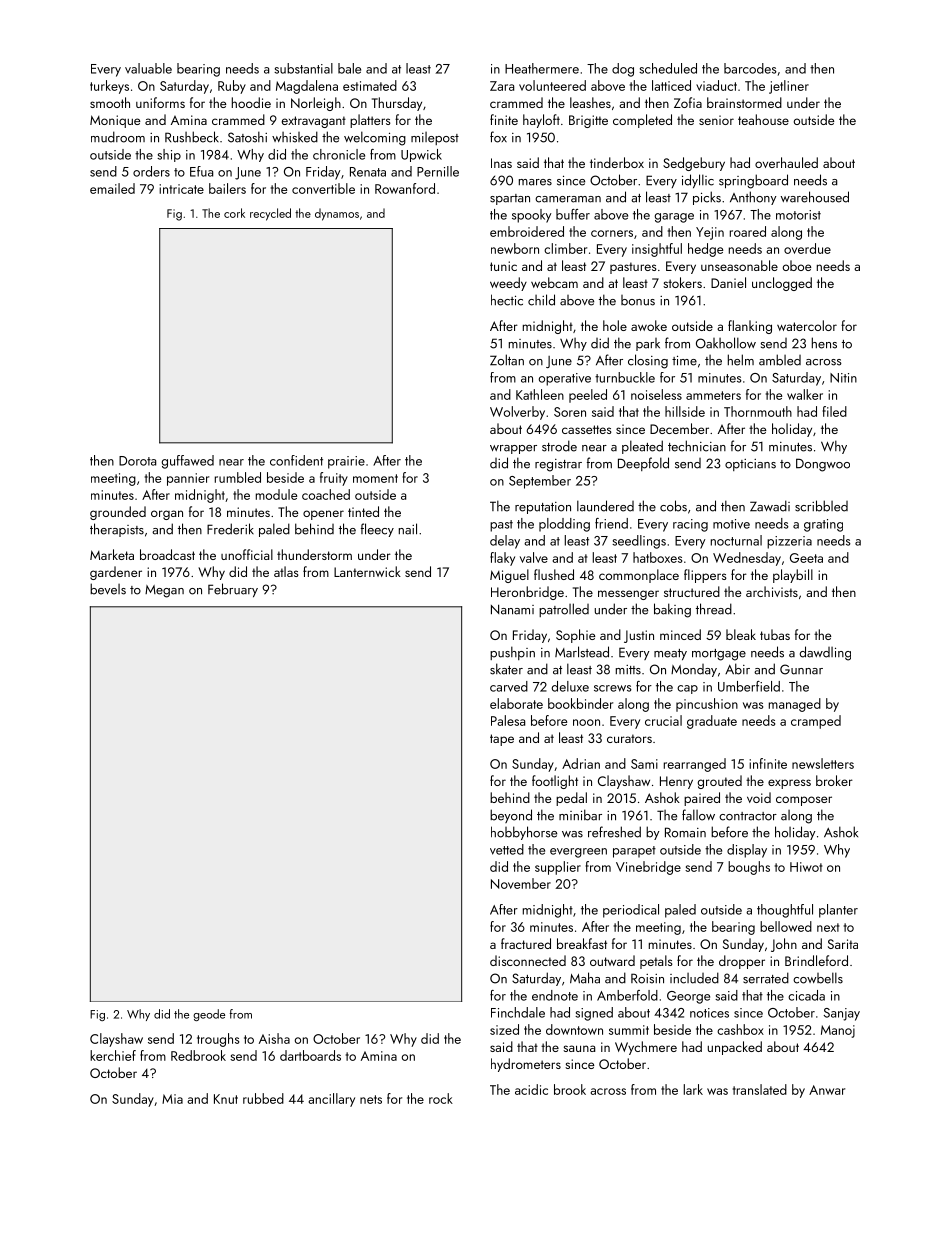  What do you see at coordinates (806, 867) in the page?
I see `Hiwot` at bounding box center [806, 867].
